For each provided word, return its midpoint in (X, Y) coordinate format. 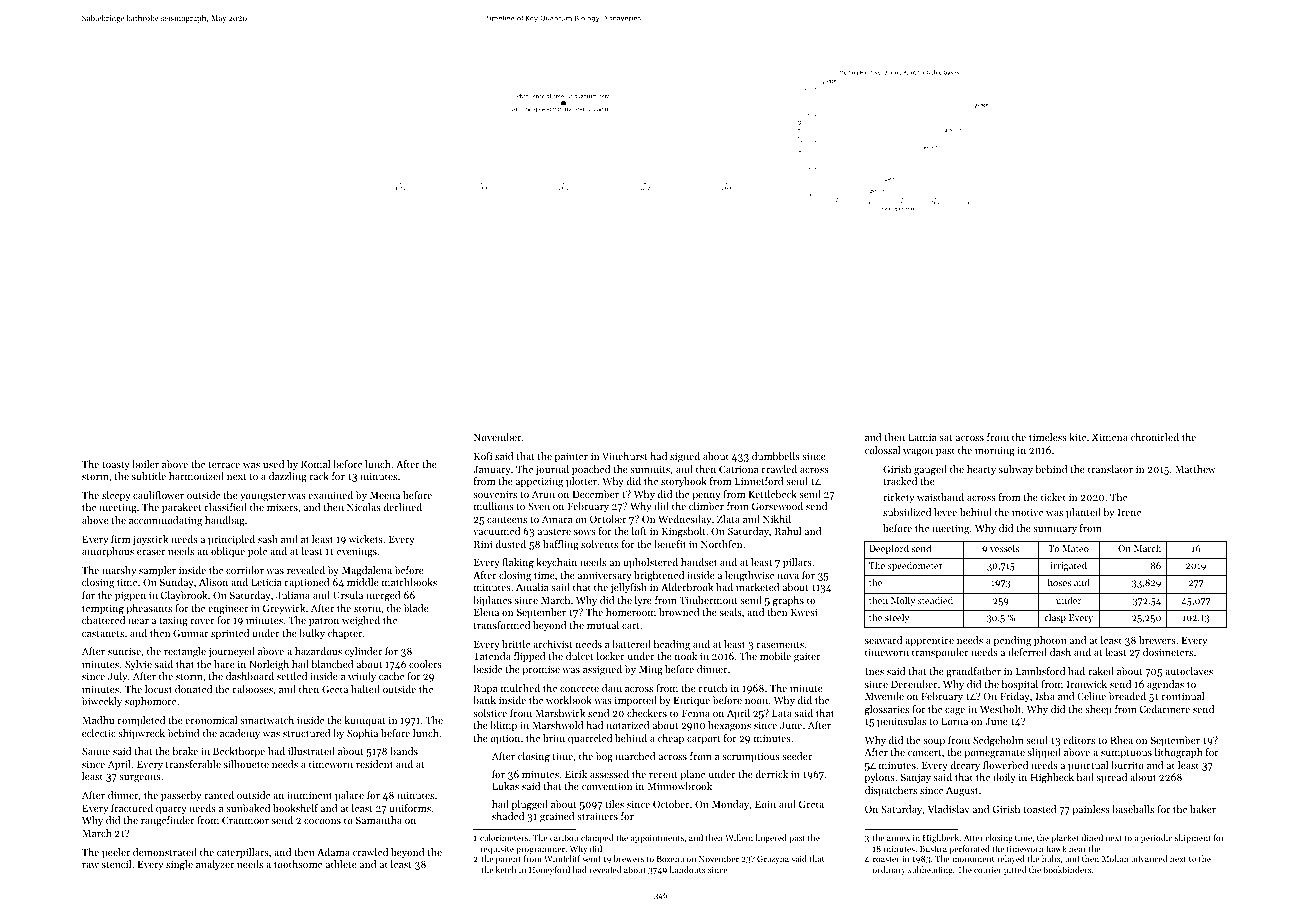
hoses (1059, 582)
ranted (219, 795)
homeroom (631, 612)
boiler (145, 464)
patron (324, 622)
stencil (116, 864)
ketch (506, 869)
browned (679, 612)
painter (571, 457)
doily (1004, 778)
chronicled (1155, 437)
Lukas (505, 786)
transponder (940, 653)
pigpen (130, 597)
